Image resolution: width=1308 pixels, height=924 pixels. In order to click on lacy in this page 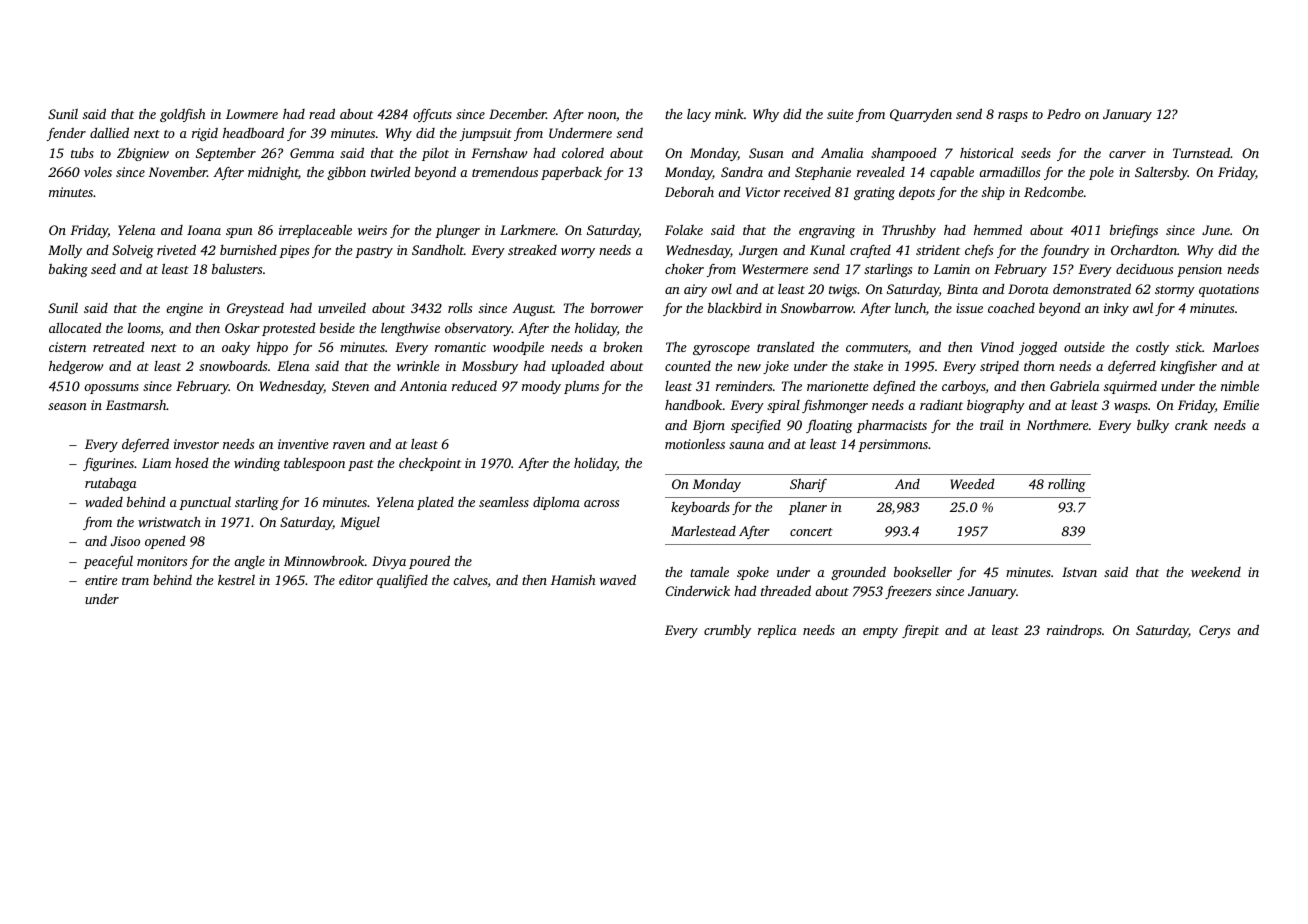, I will do `click(699, 115)`.
